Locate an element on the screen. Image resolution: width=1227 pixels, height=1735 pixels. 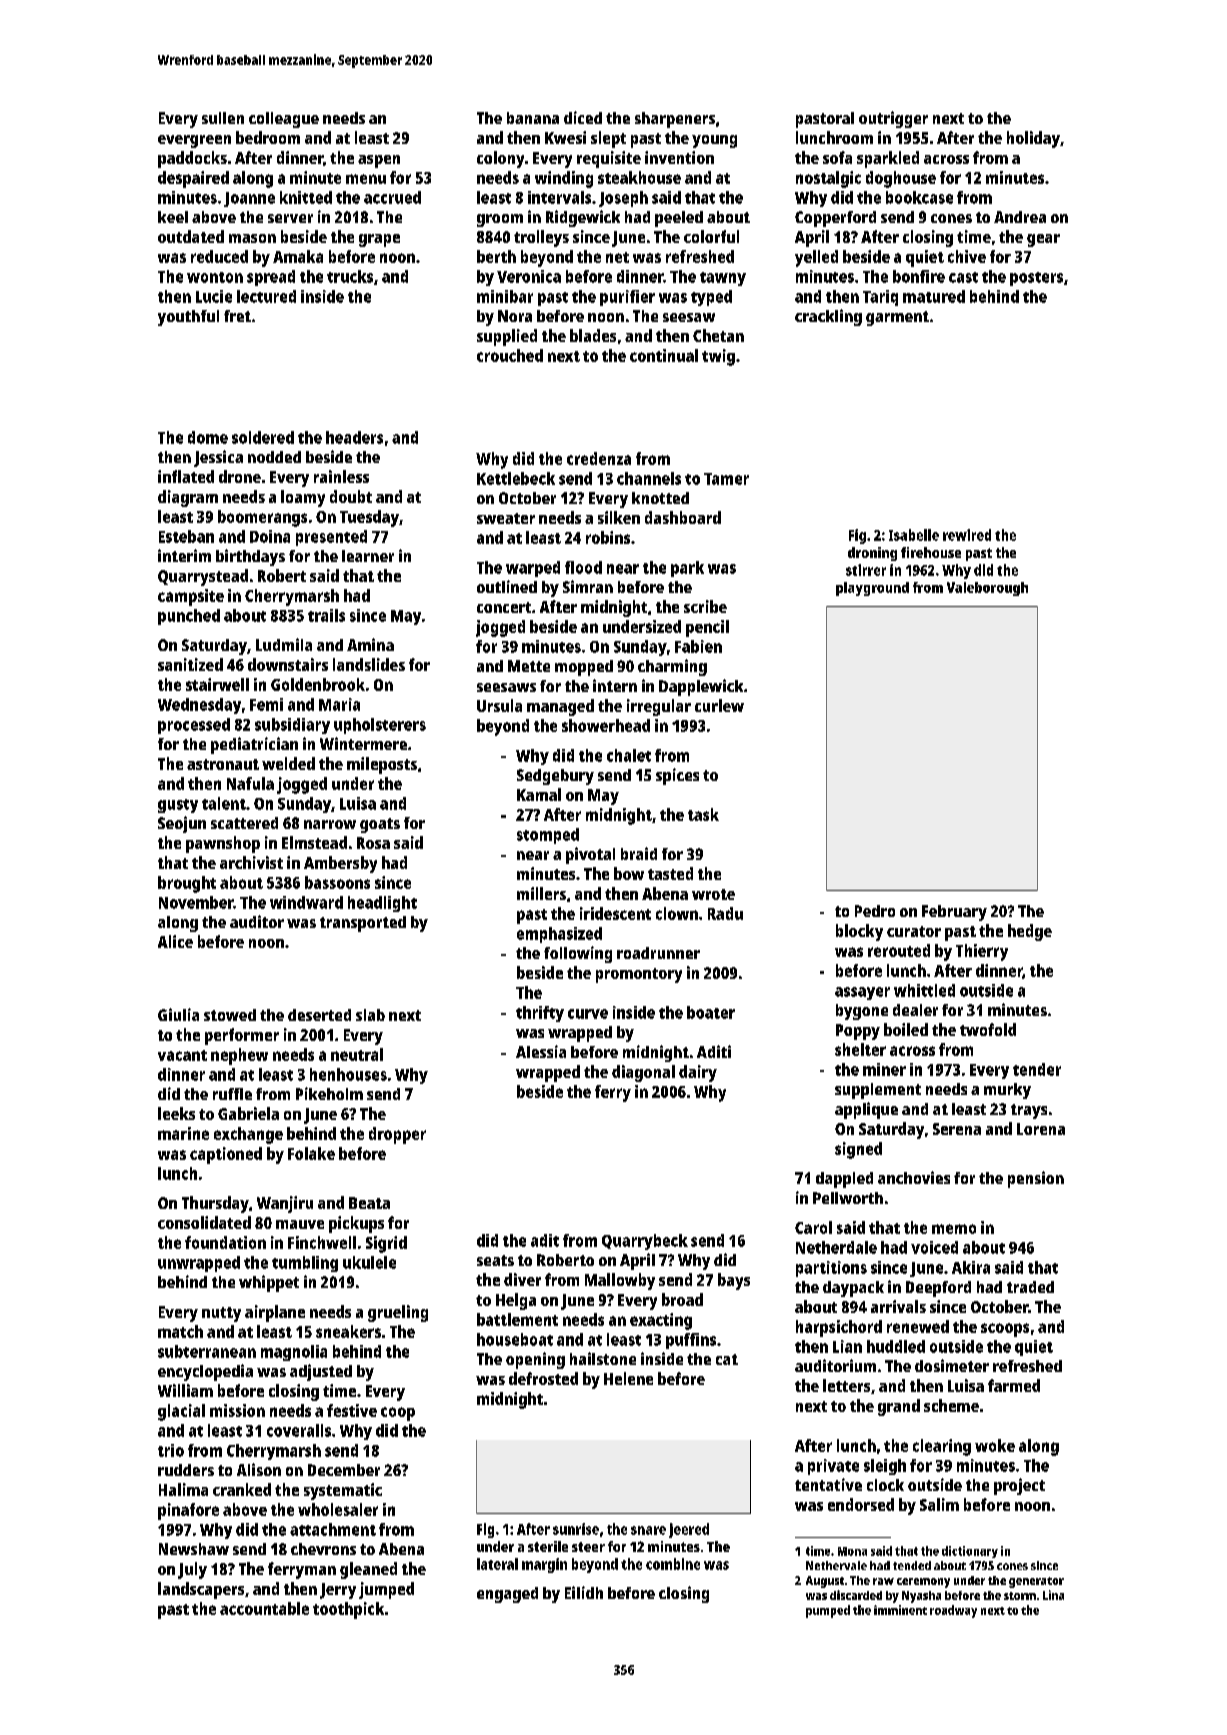
Sedgebury is located at coordinates (555, 777).
